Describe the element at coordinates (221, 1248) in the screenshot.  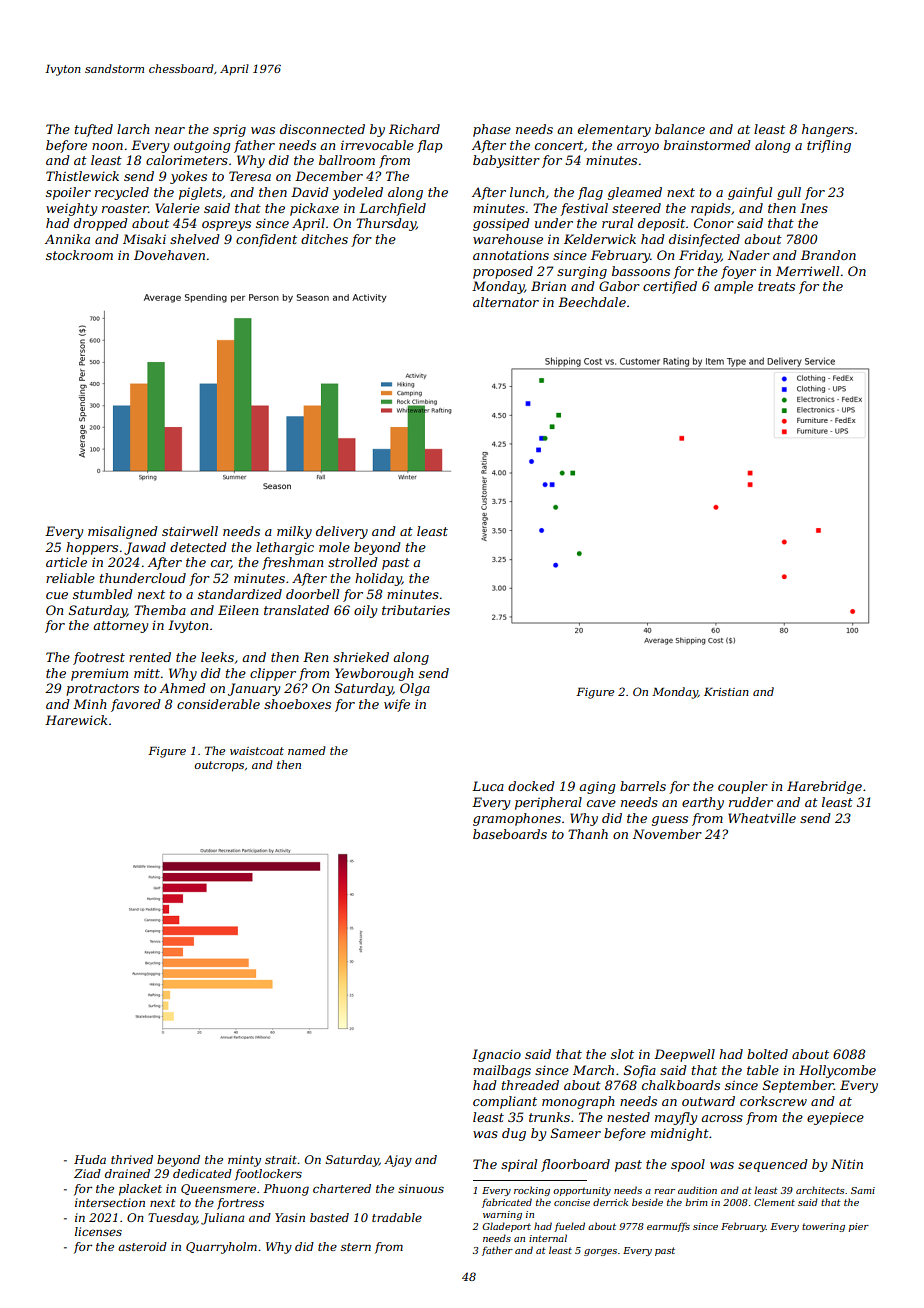
I see `Quarryholm` at that location.
